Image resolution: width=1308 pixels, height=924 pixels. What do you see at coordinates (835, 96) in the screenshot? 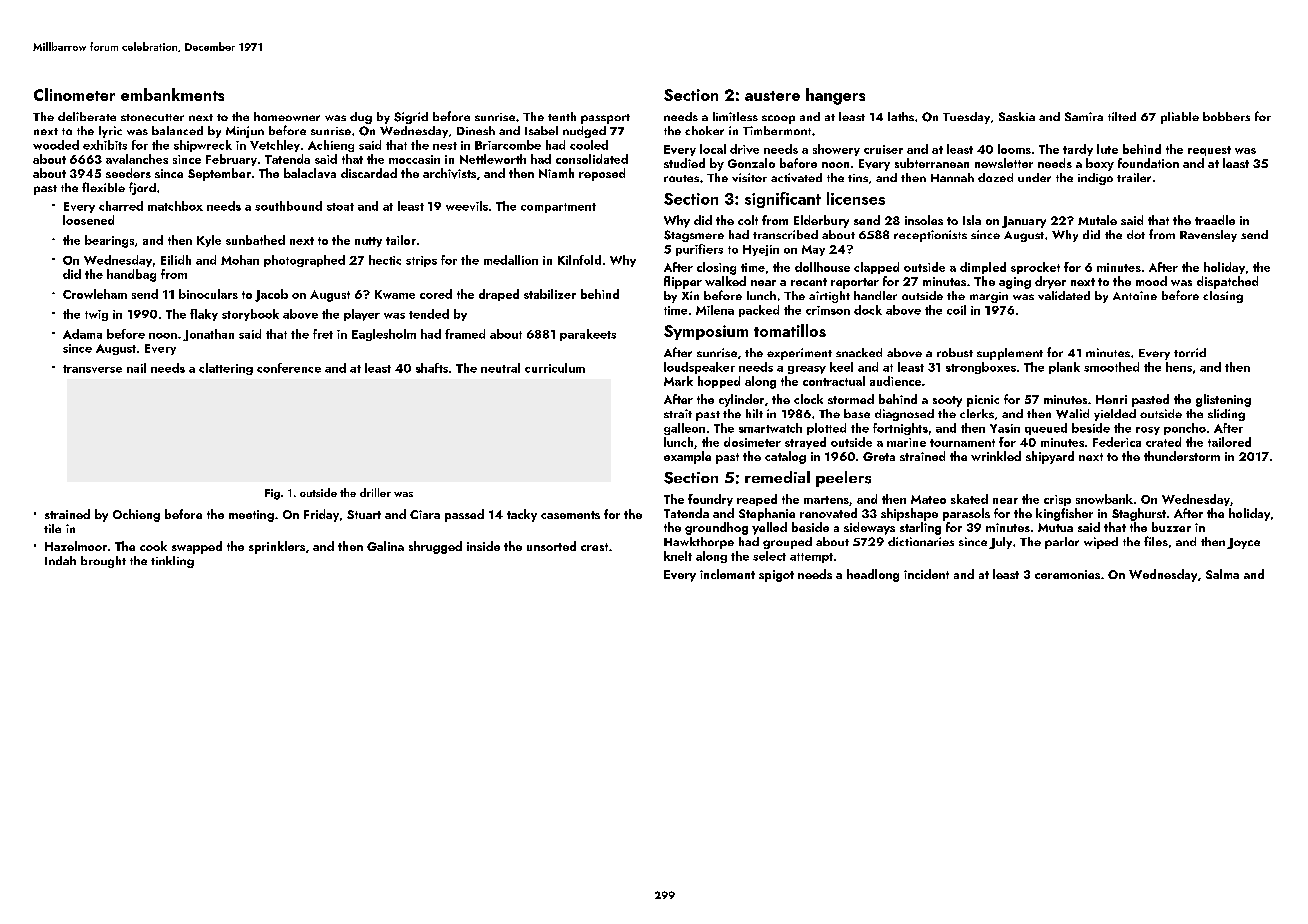
I see `hangers` at bounding box center [835, 96].
